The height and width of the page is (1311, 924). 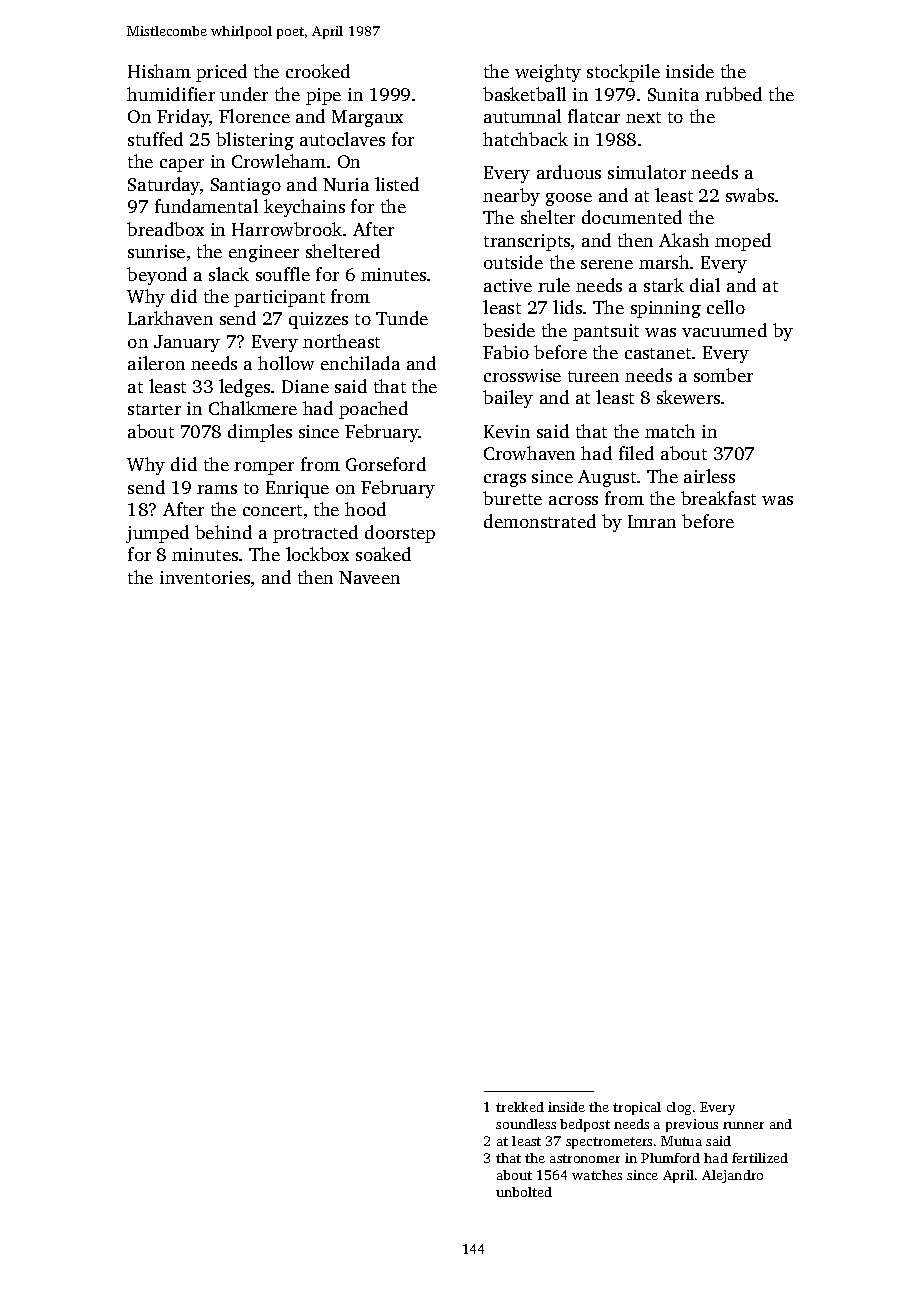 I want to click on priced, so click(x=221, y=73).
